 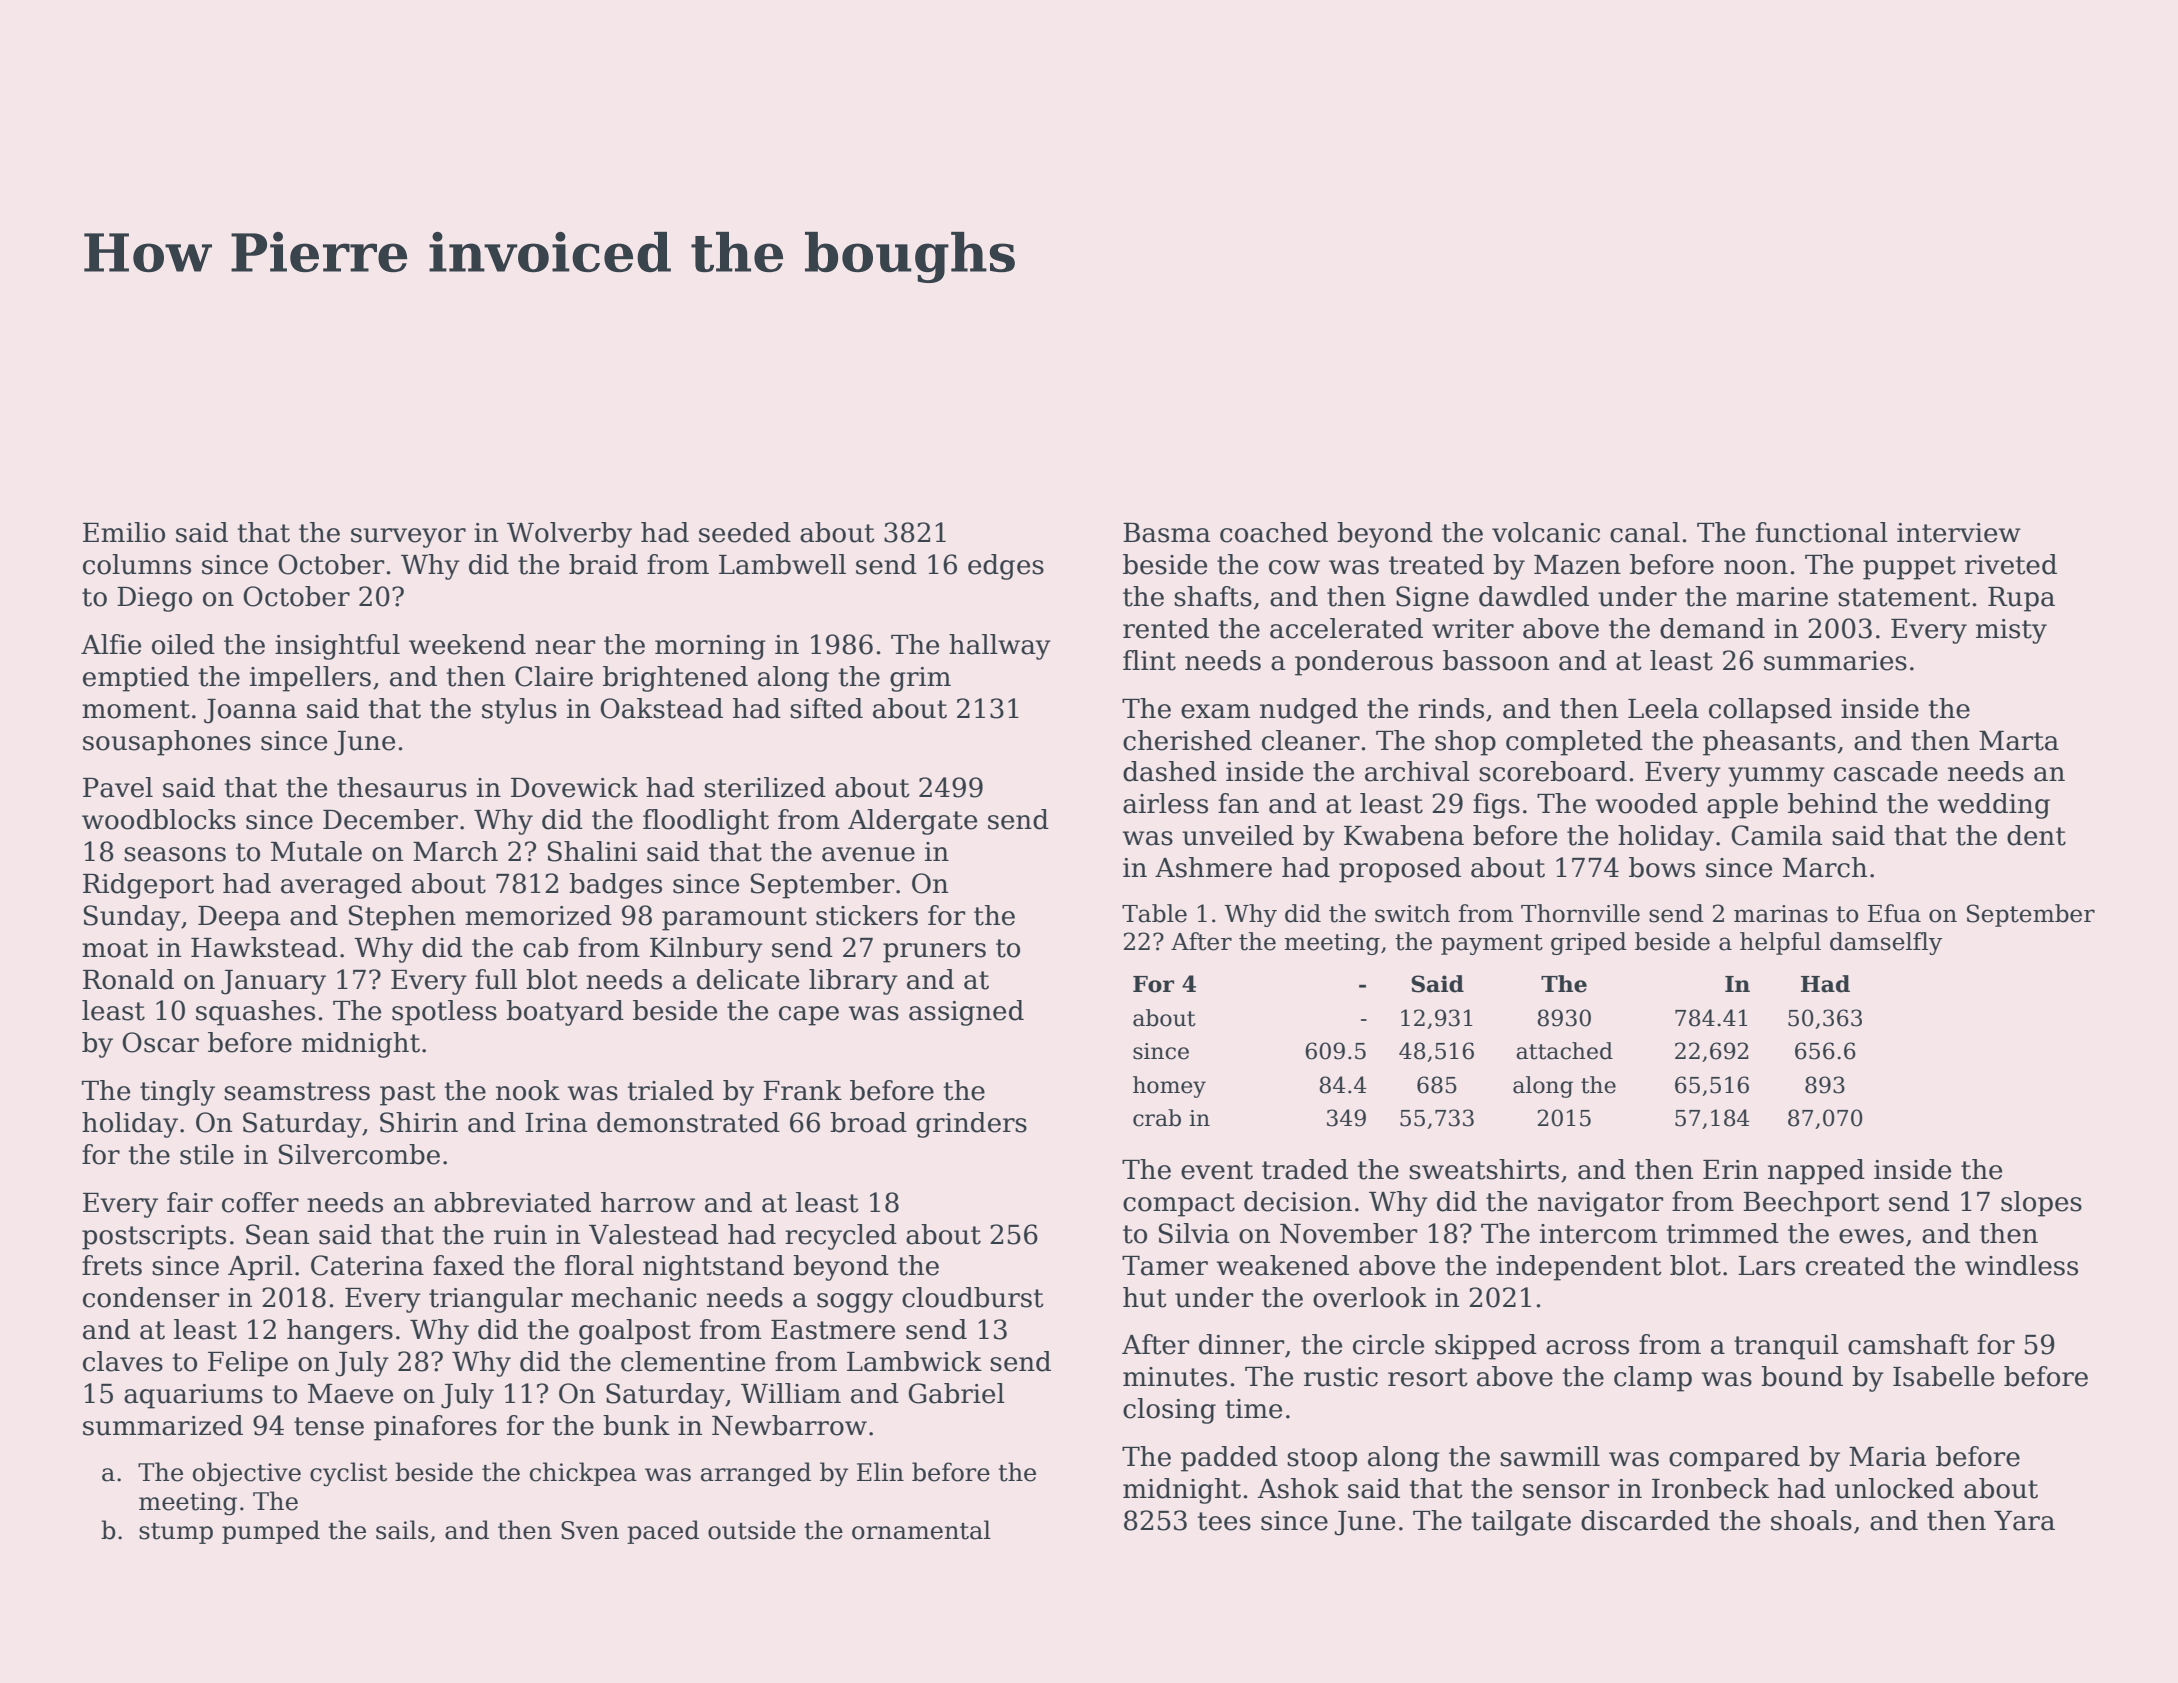 I want to click on coached, so click(x=1274, y=532).
